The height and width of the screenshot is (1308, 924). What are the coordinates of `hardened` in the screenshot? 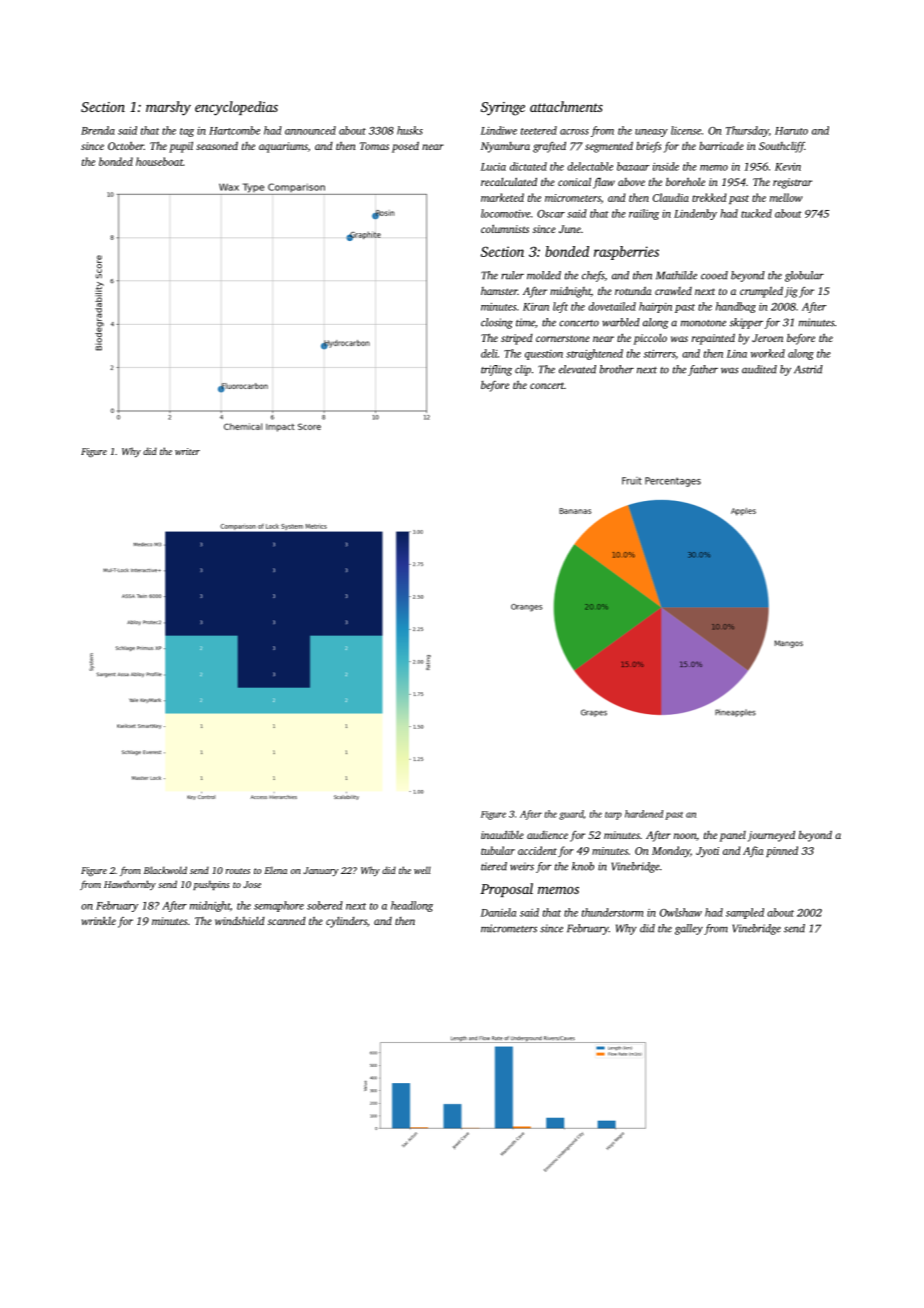 It's located at (644, 814).
